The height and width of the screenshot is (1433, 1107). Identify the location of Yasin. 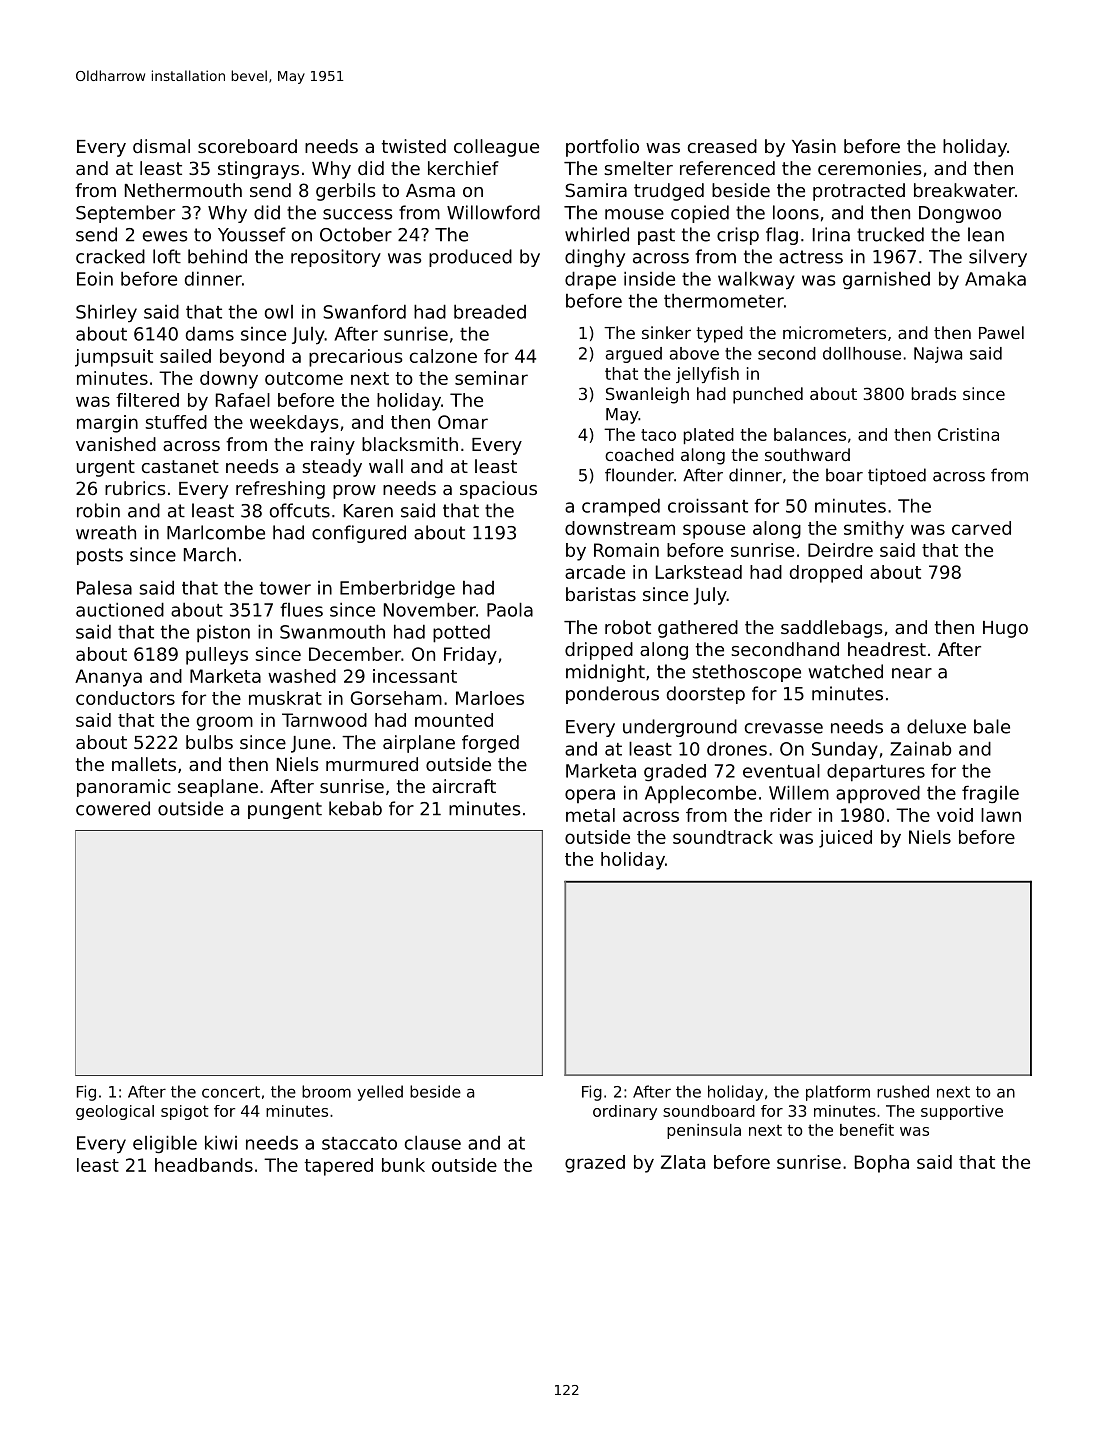
(814, 146).
